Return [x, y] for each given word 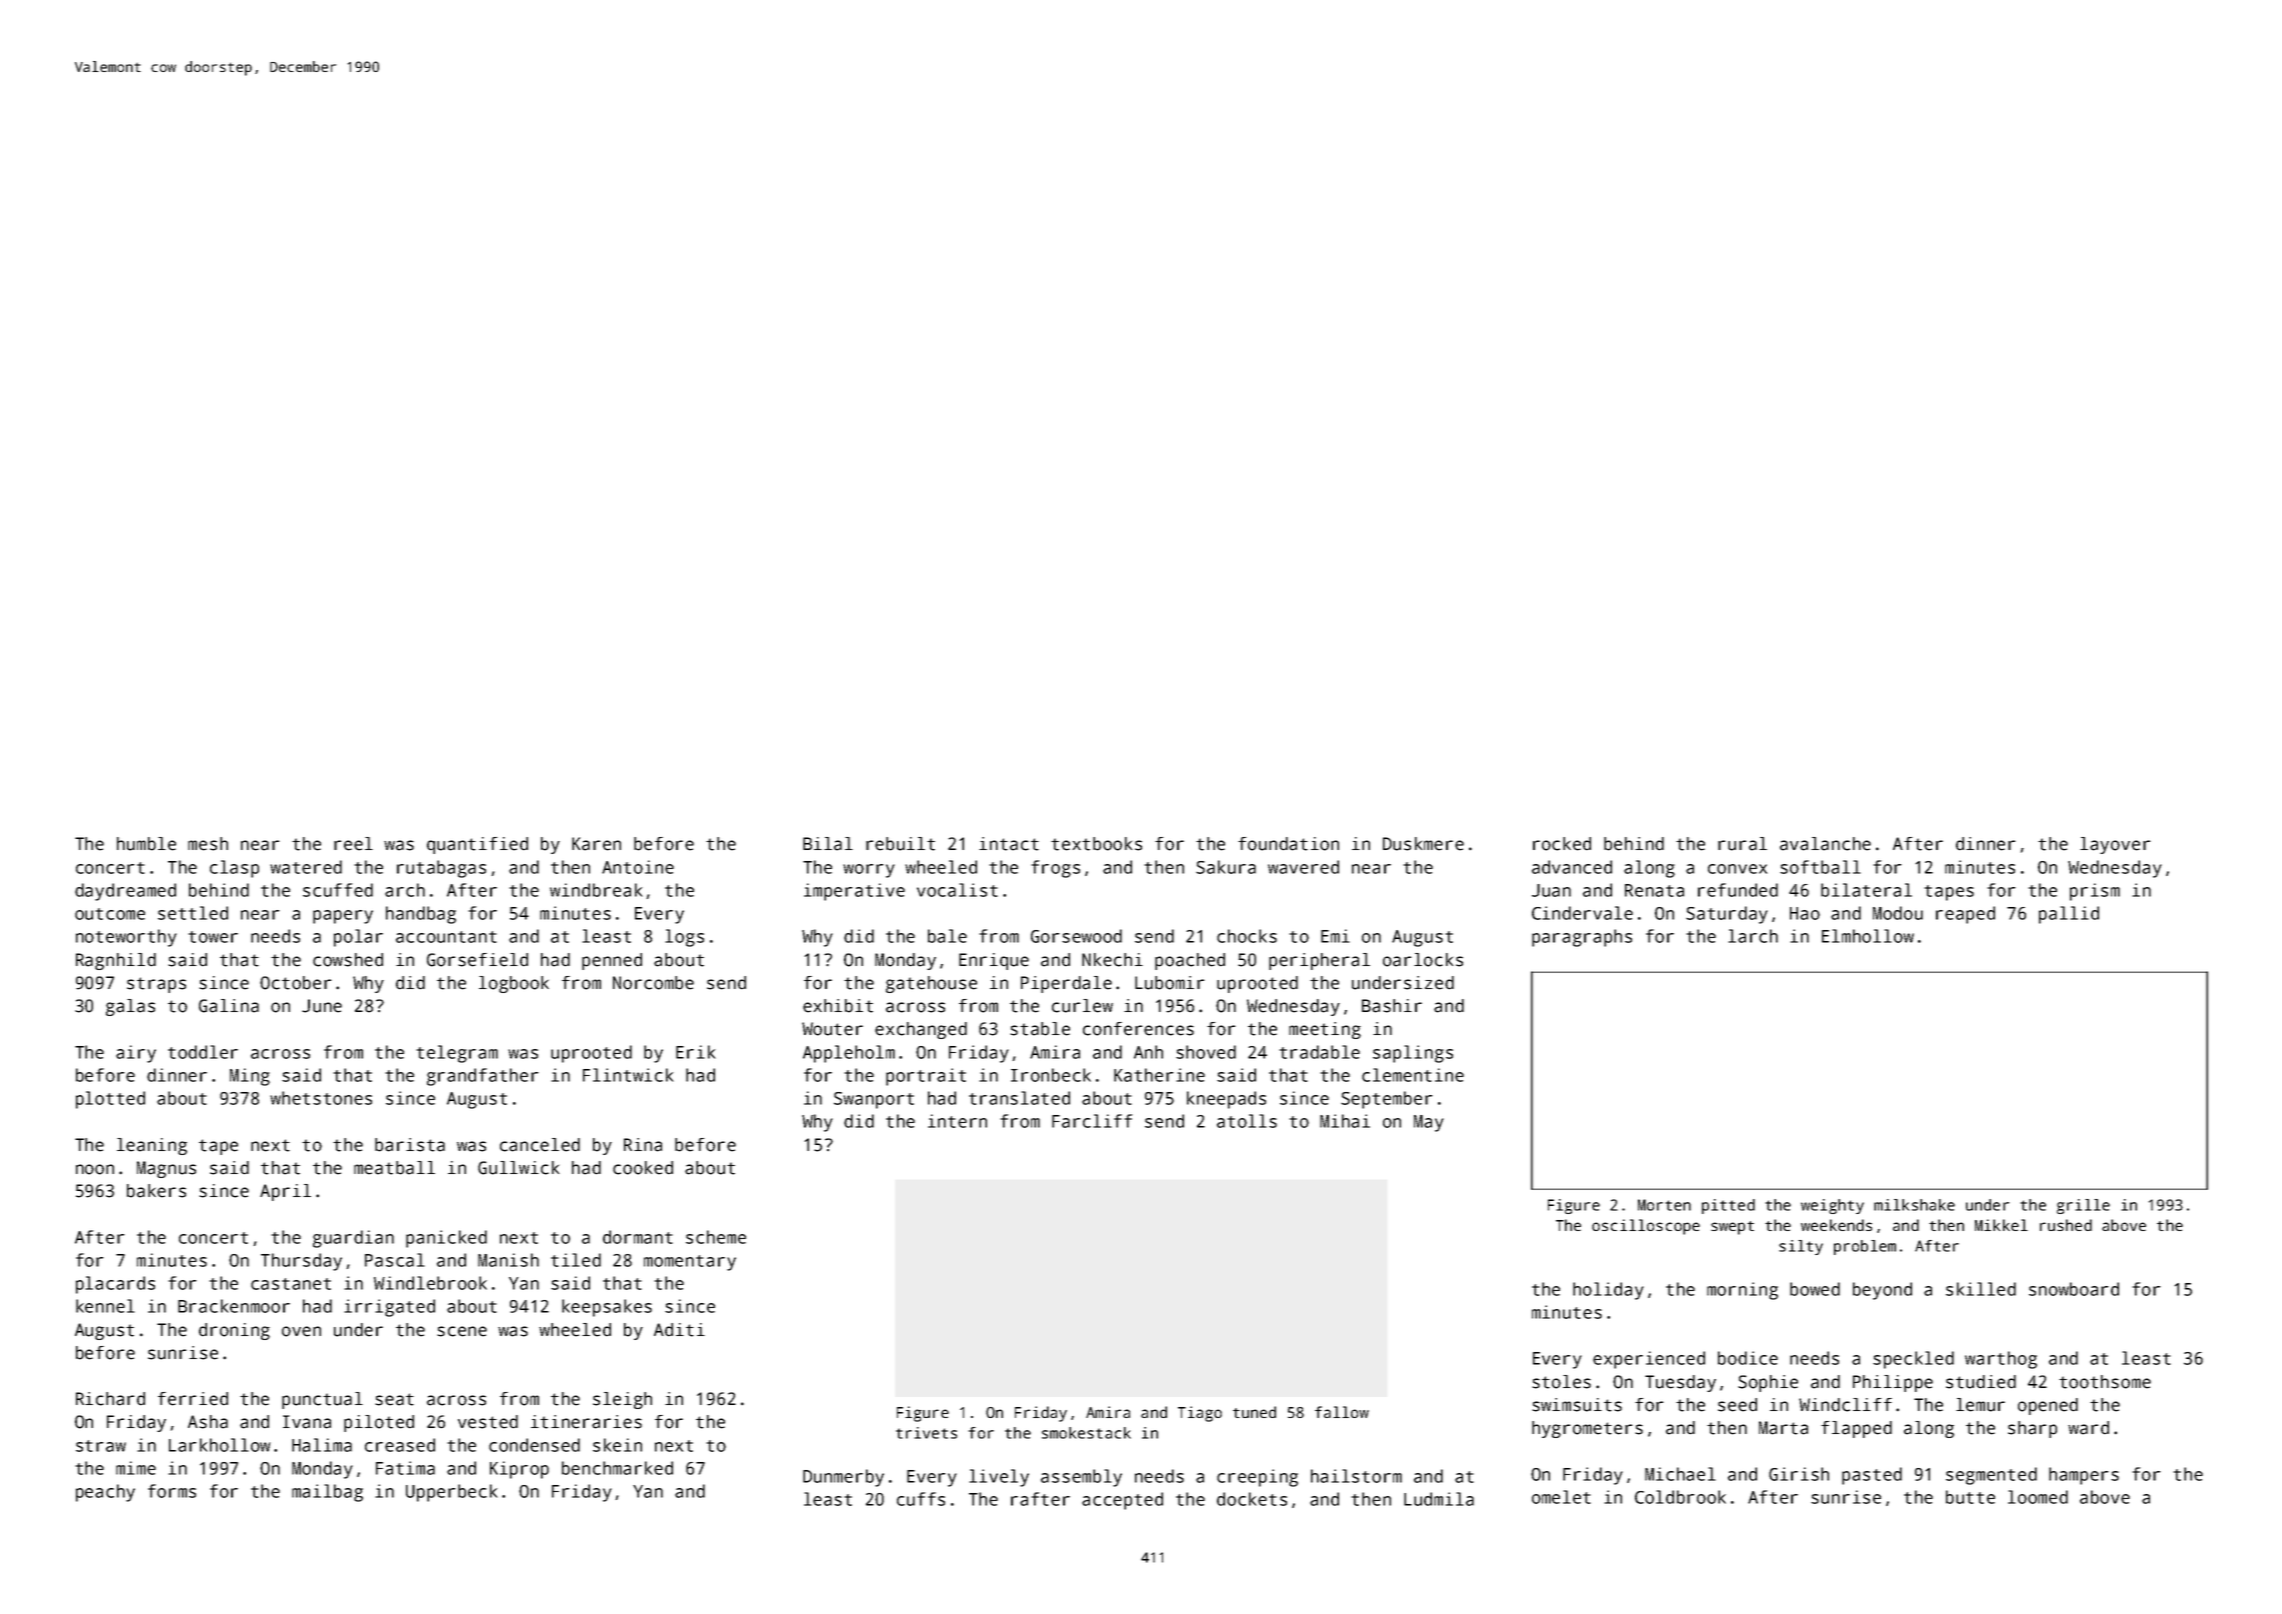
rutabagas [441, 869]
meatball [394, 1168]
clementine [1413, 1075]
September [1387, 1100]
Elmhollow [1868, 936]
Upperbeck [451, 1493]
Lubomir [1170, 983]
